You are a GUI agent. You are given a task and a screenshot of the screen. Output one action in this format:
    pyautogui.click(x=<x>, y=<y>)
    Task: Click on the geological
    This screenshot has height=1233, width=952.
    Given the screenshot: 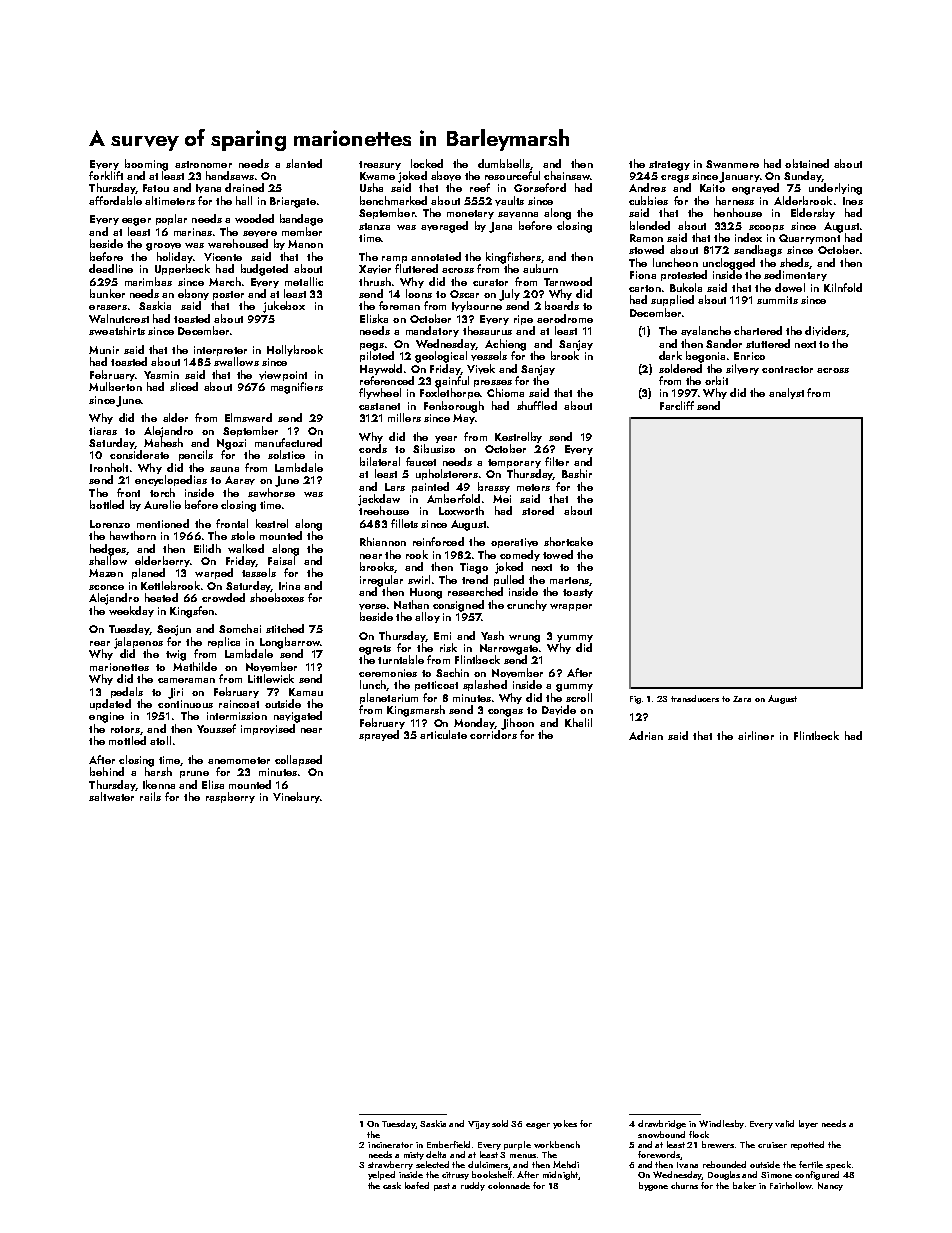 What is the action you would take?
    pyautogui.click(x=441, y=357)
